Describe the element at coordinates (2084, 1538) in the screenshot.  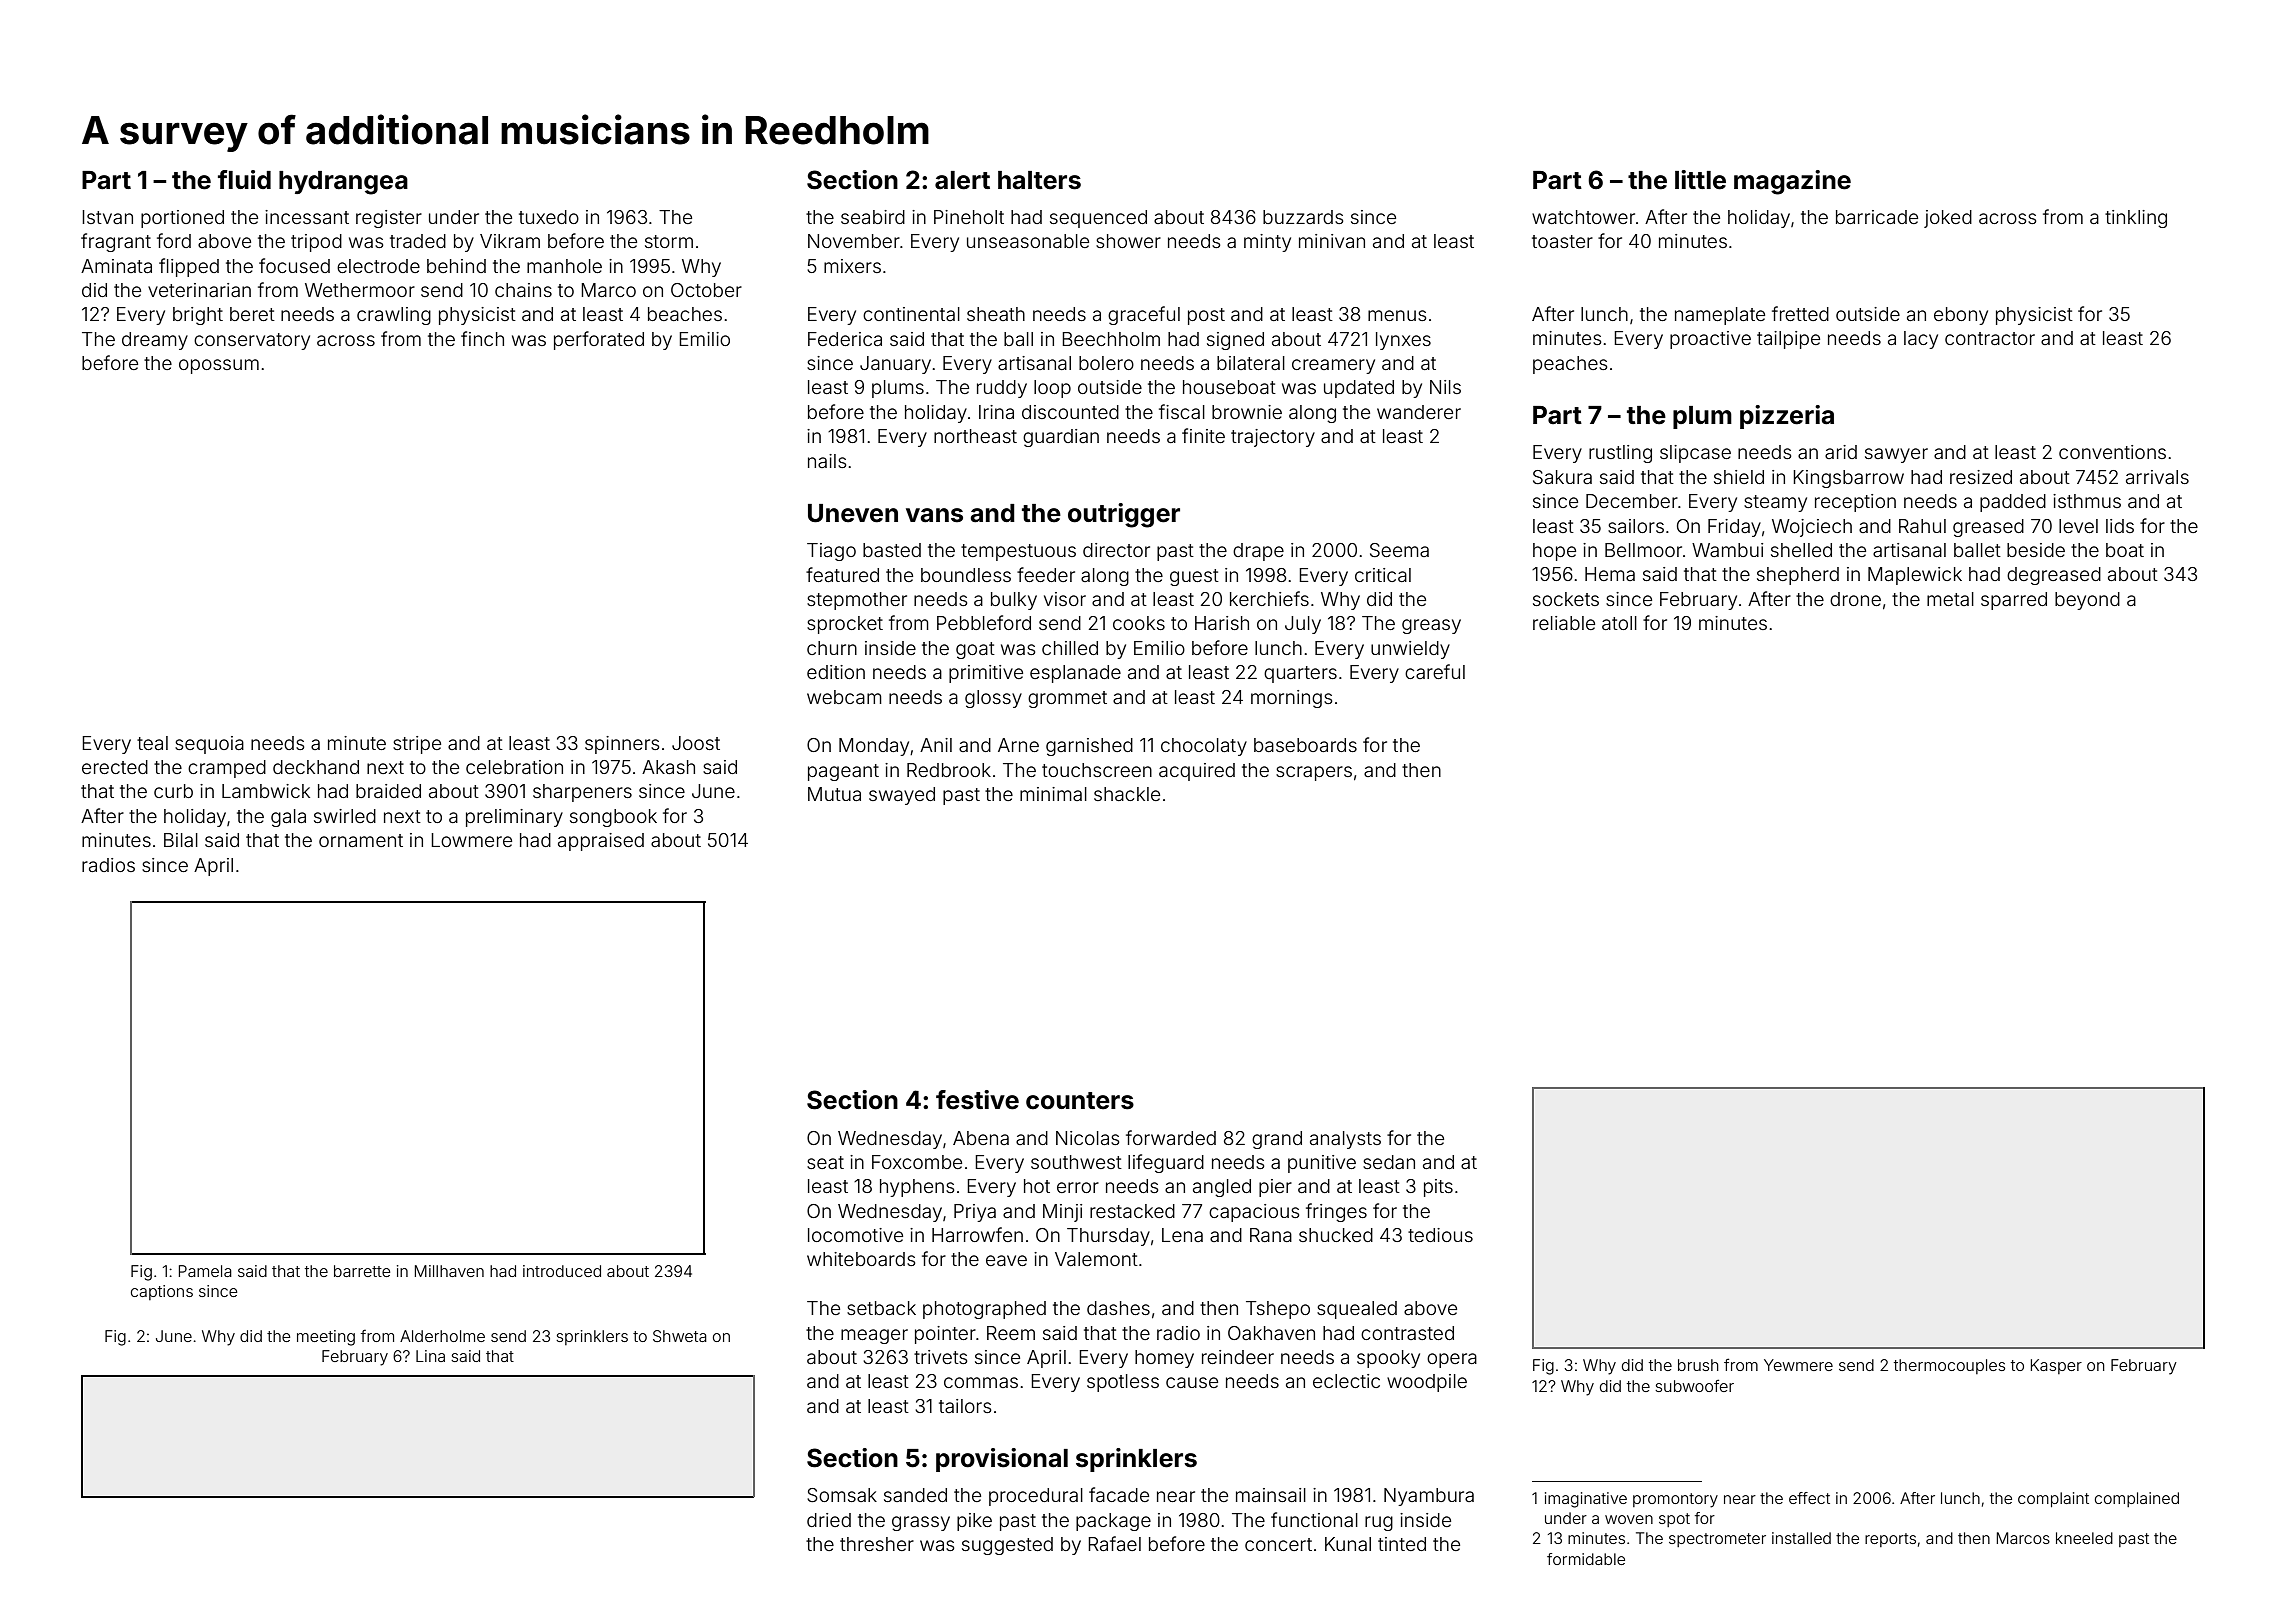
I see `kneeled` at that location.
